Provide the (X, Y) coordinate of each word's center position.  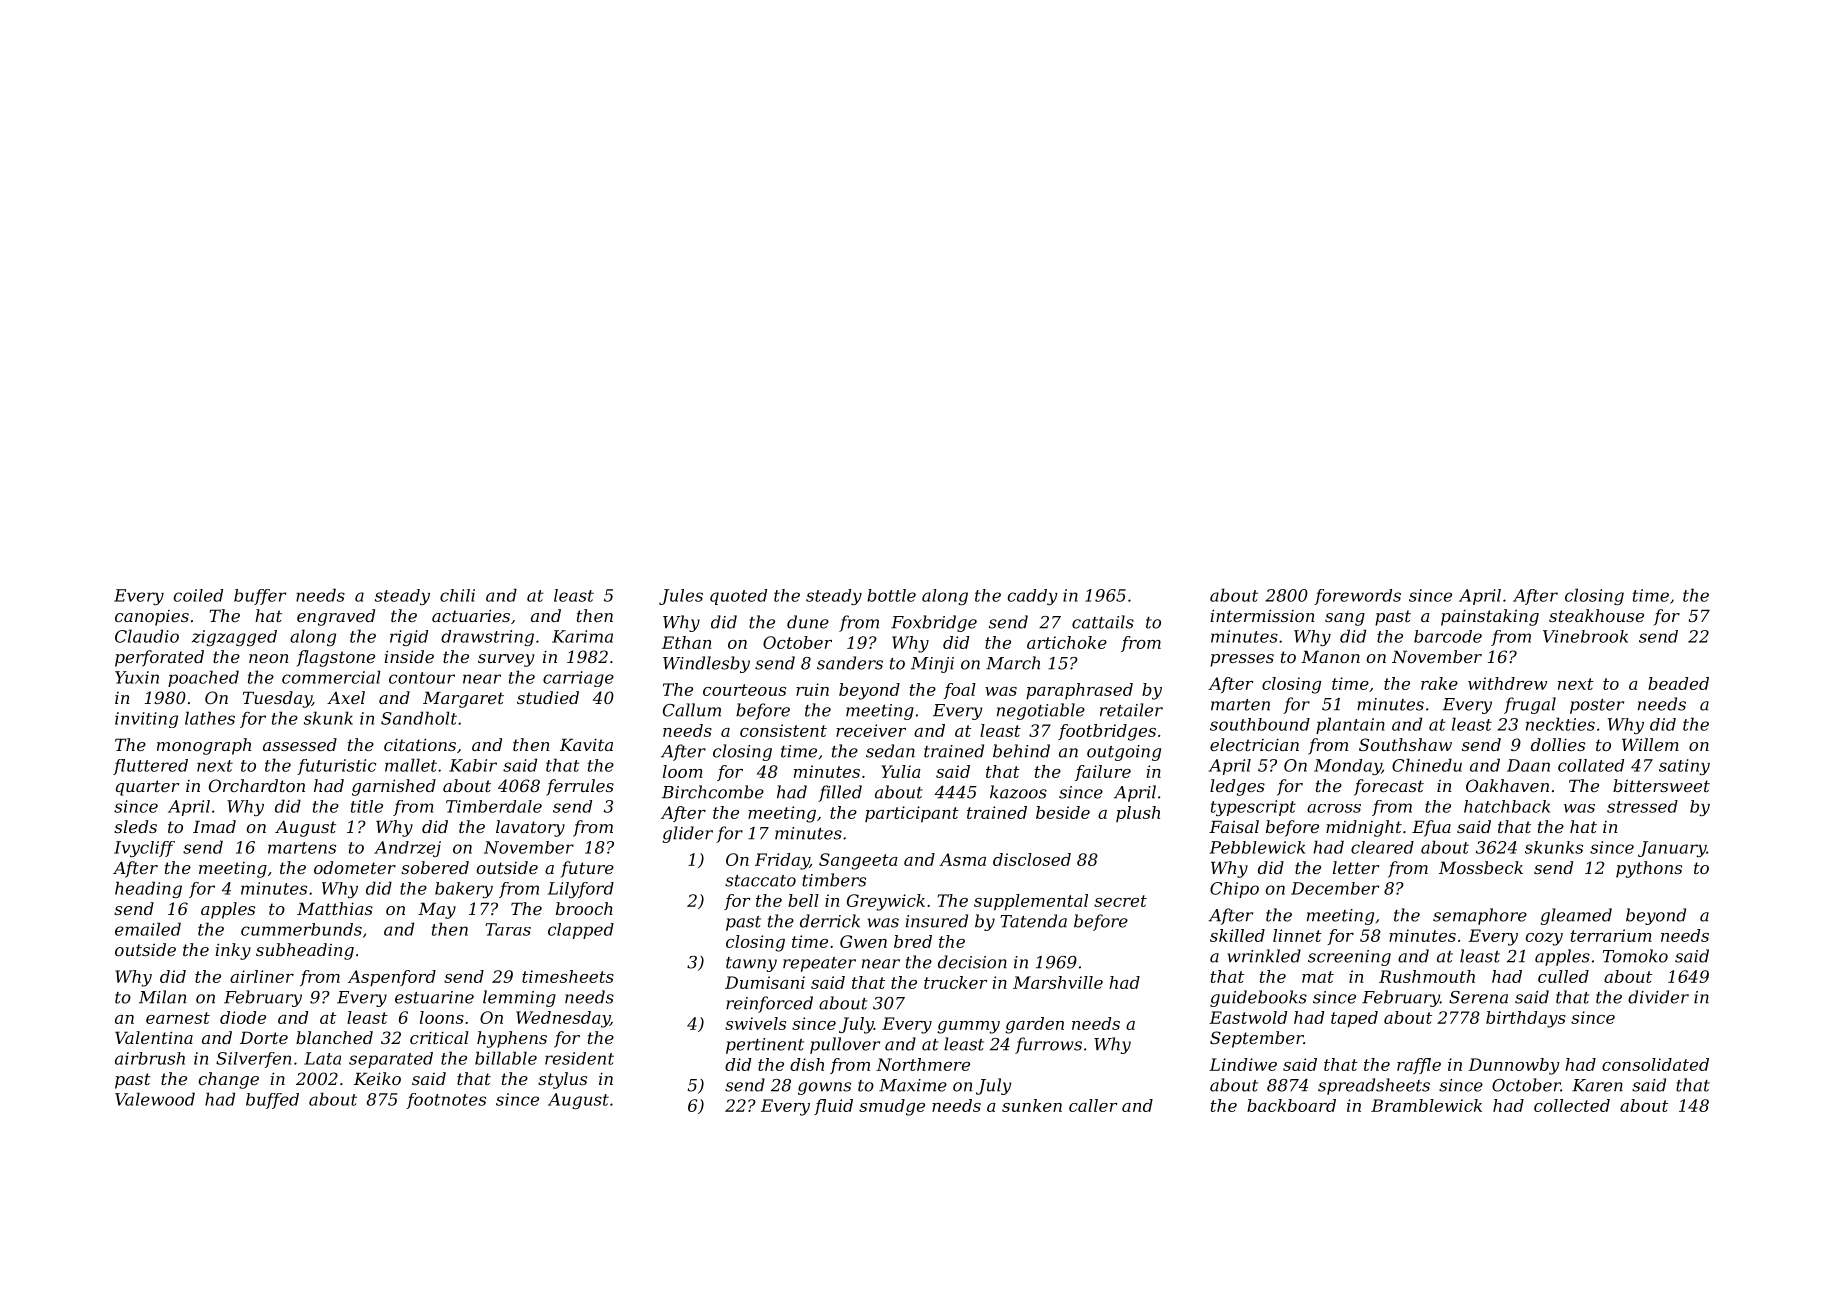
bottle (891, 595)
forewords (1357, 597)
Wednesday (563, 1019)
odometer (355, 867)
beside (1063, 812)
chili (457, 595)
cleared (1382, 847)
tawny (751, 964)
